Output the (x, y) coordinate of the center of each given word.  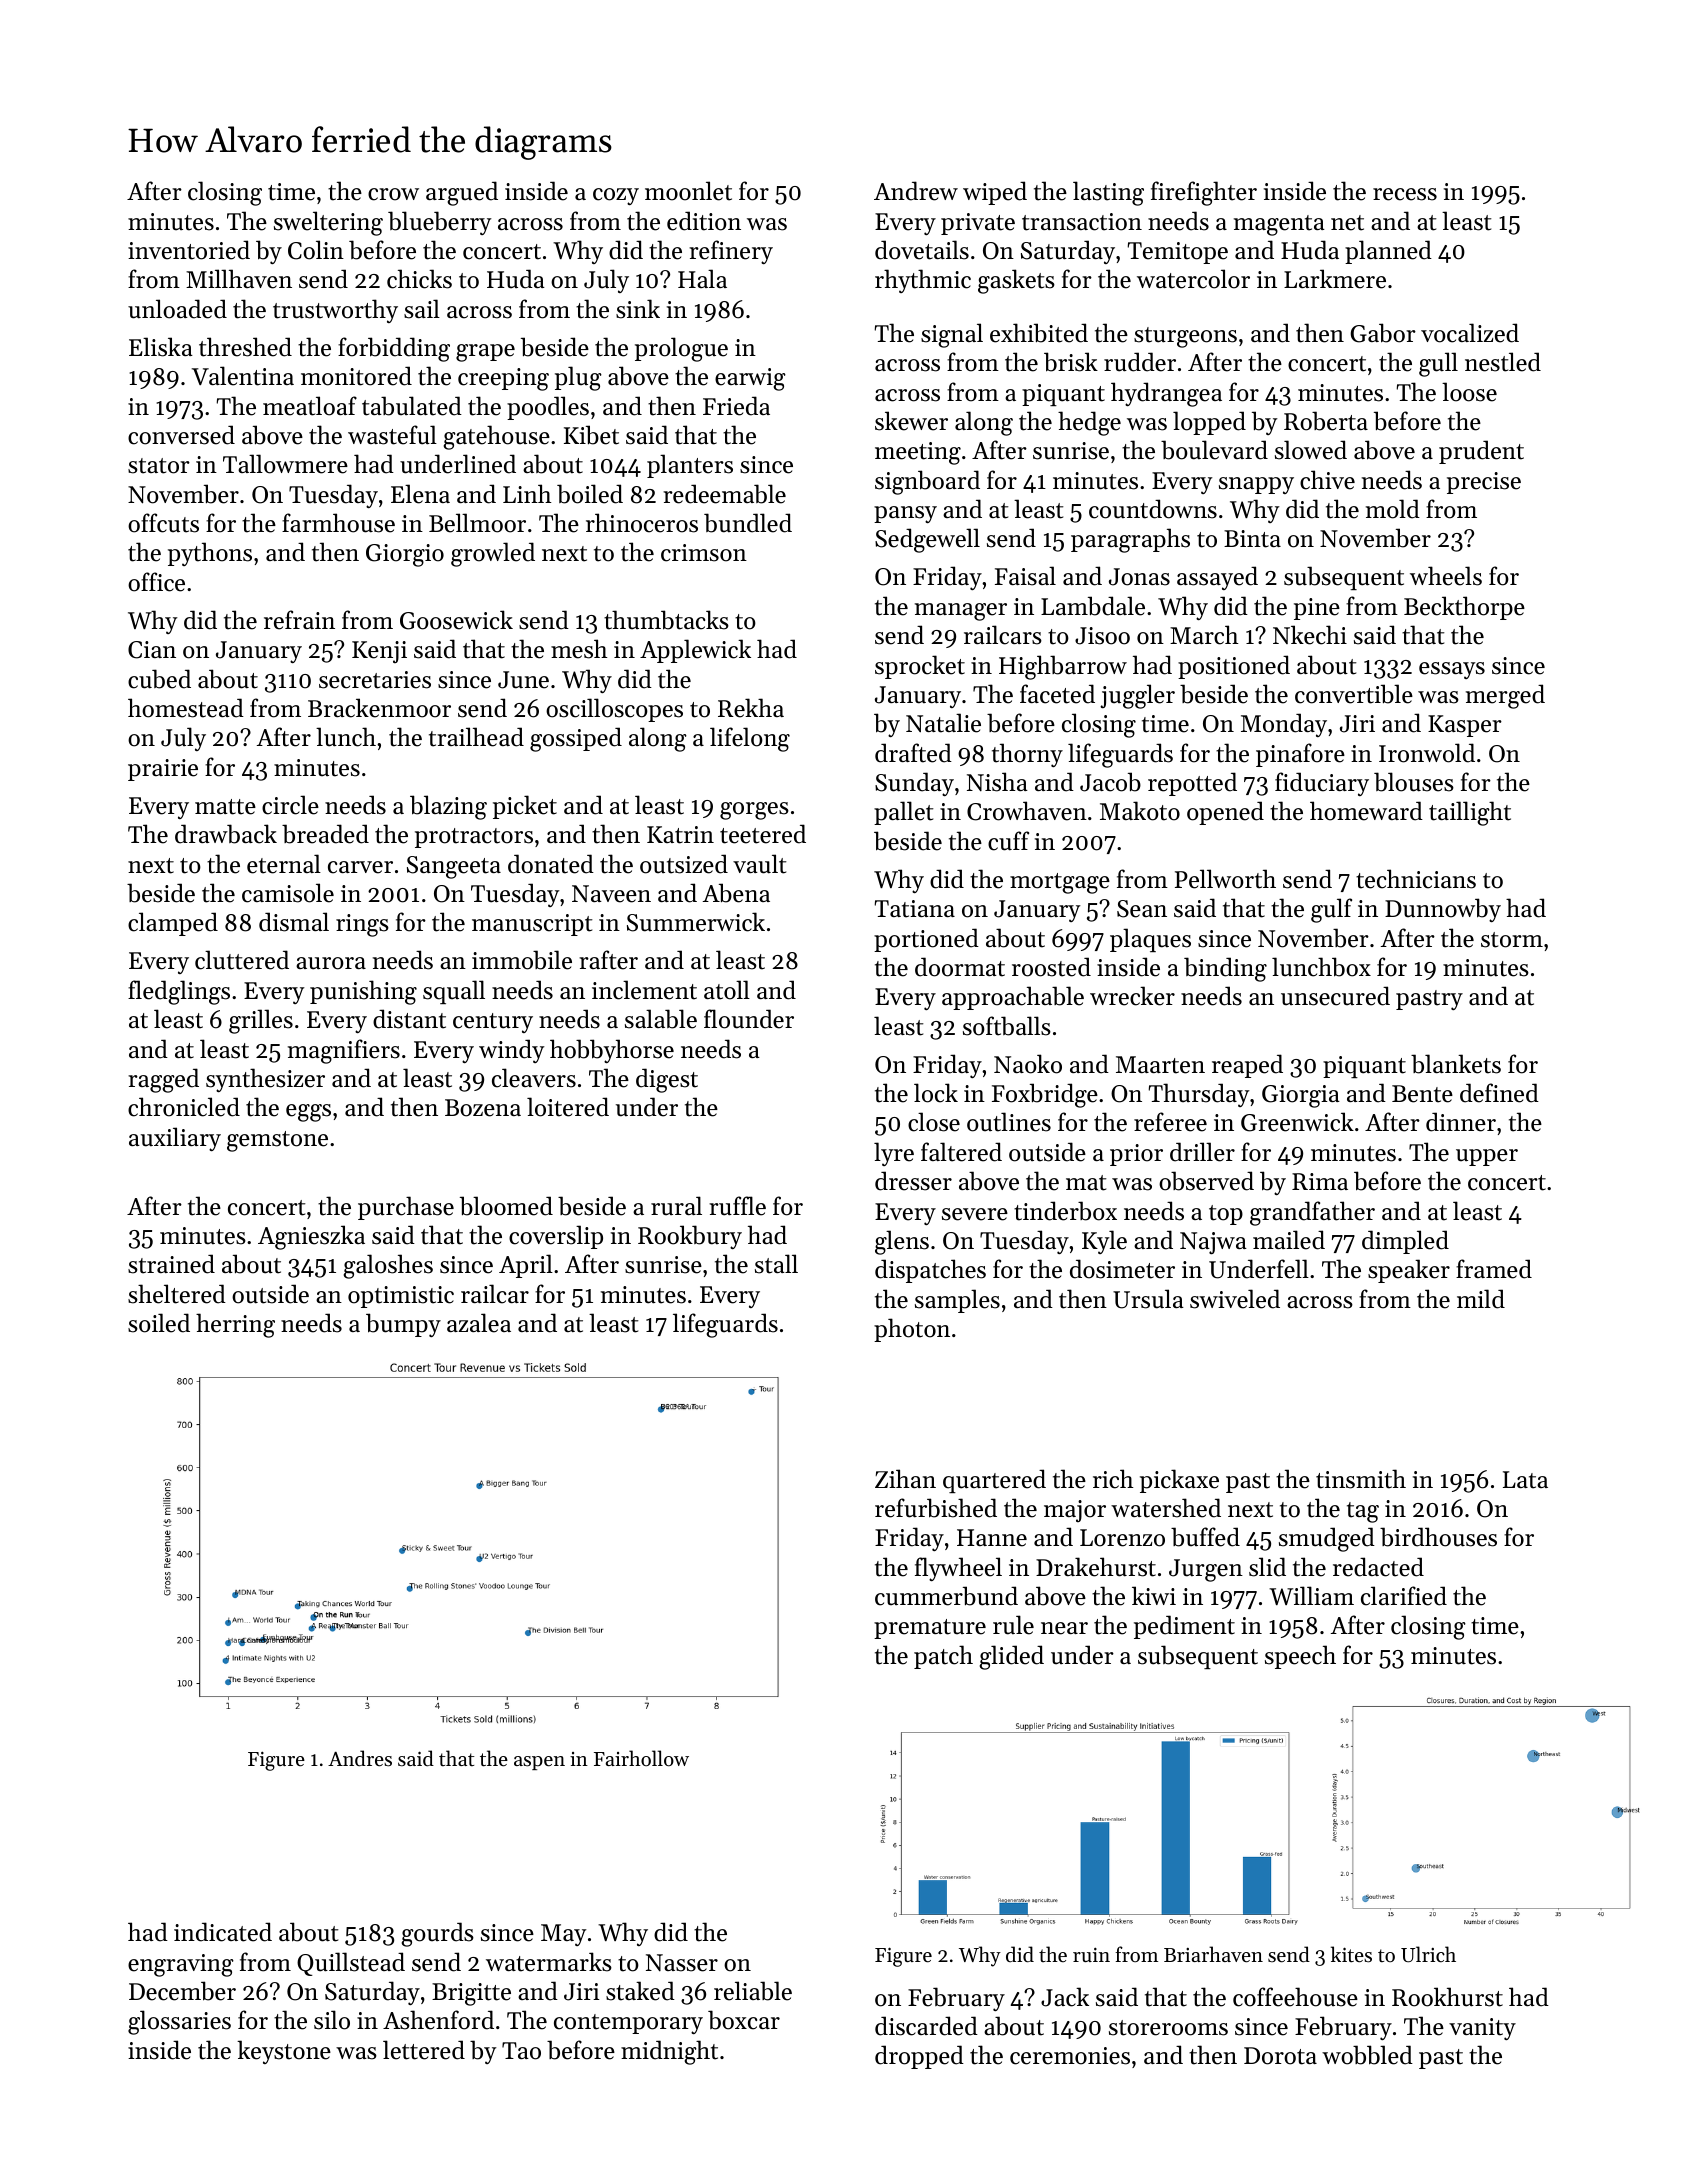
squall (454, 992)
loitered (568, 1107)
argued (462, 193)
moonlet (688, 191)
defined (1499, 1093)
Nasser (682, 1963)
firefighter (1204, 193)
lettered (424, 2050)
